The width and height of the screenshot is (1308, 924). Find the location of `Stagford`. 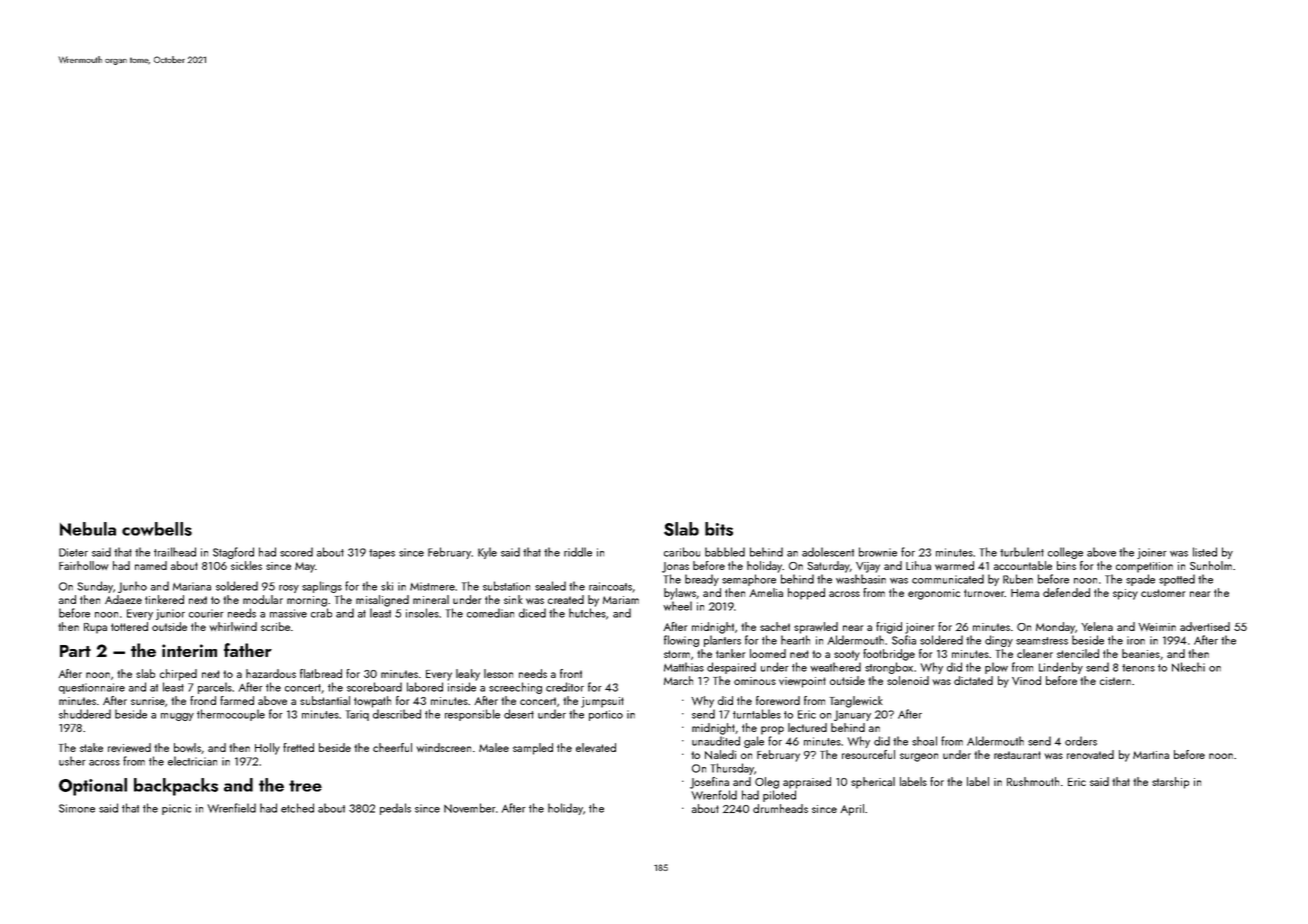

Stagford is located at coordinates (233, 553).
